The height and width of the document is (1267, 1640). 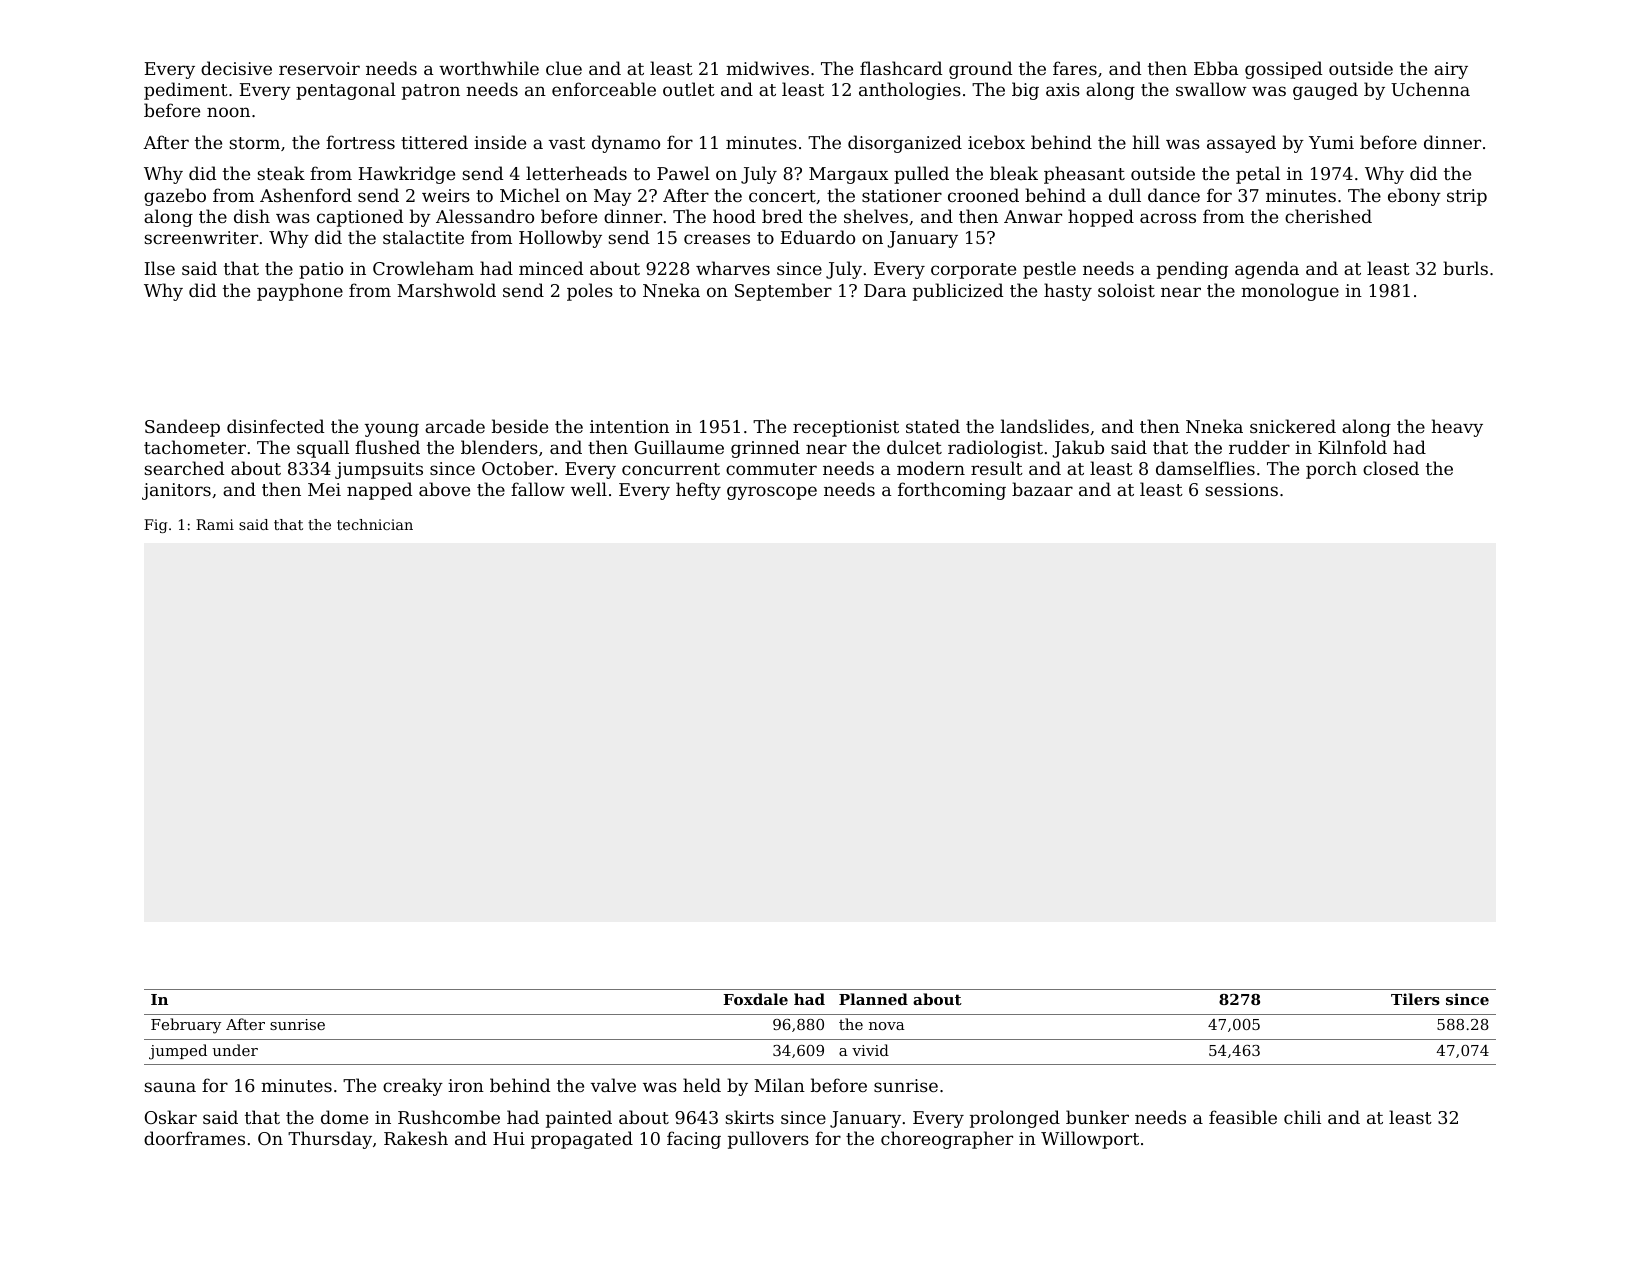 What do you see at coordinates (375, 524) in the document?
I see `technician` at bounding box center [375, 524].
